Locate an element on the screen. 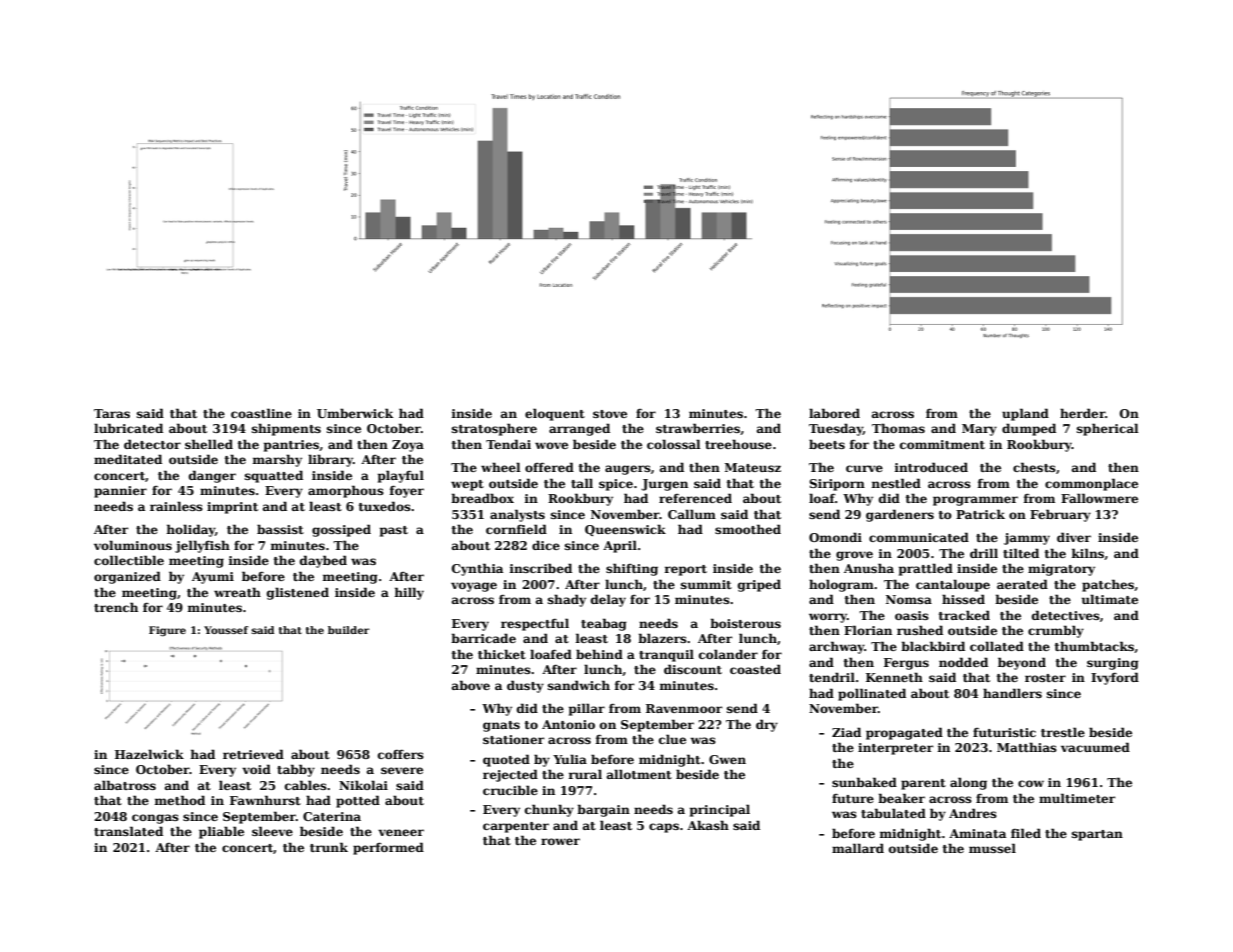 The width and height of the screenshot is (1233, 952). translated is located at coordinates (128, 831).
